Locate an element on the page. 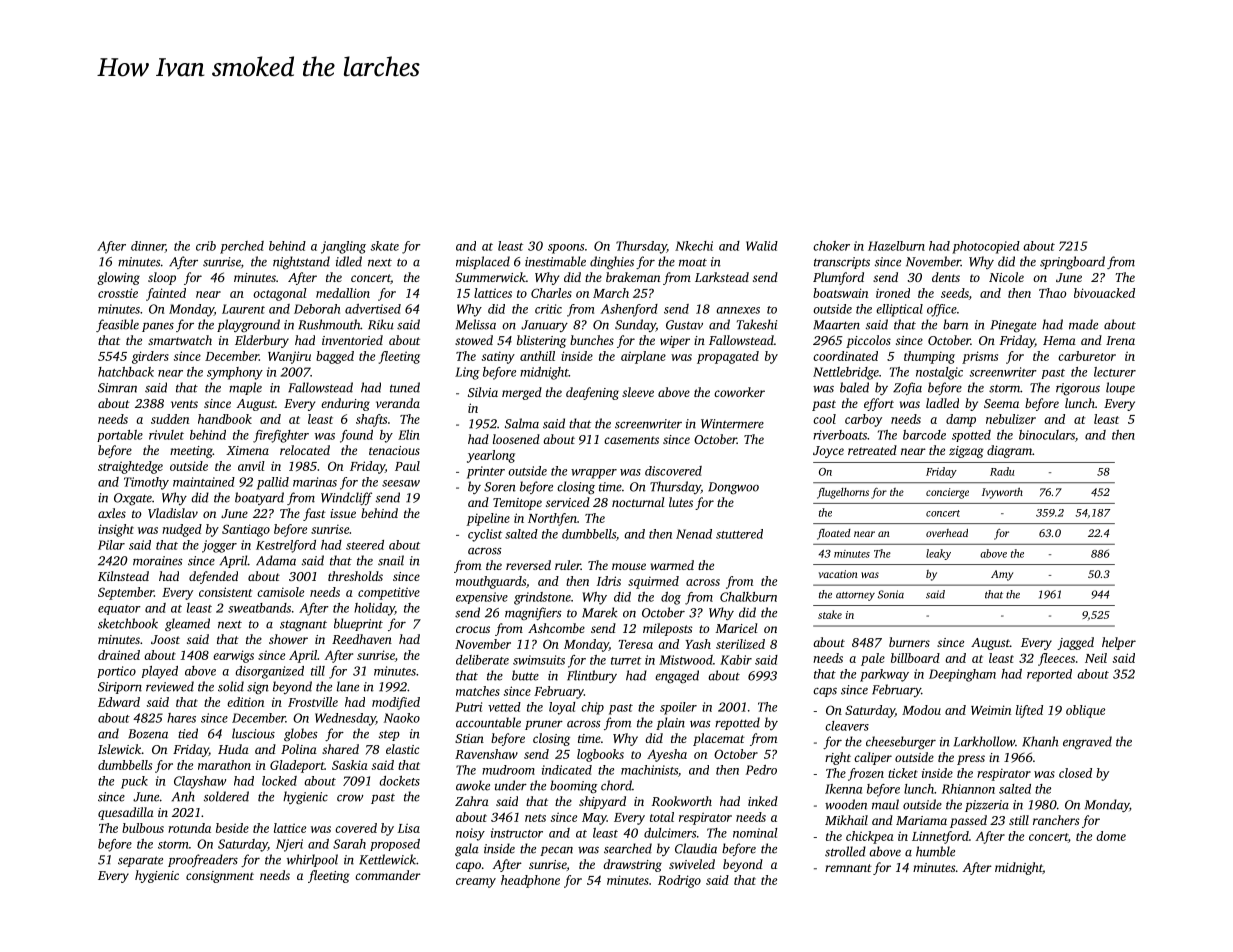 The width and height of the page is (1233, 952). choker is located at coordinates (831, 246).
